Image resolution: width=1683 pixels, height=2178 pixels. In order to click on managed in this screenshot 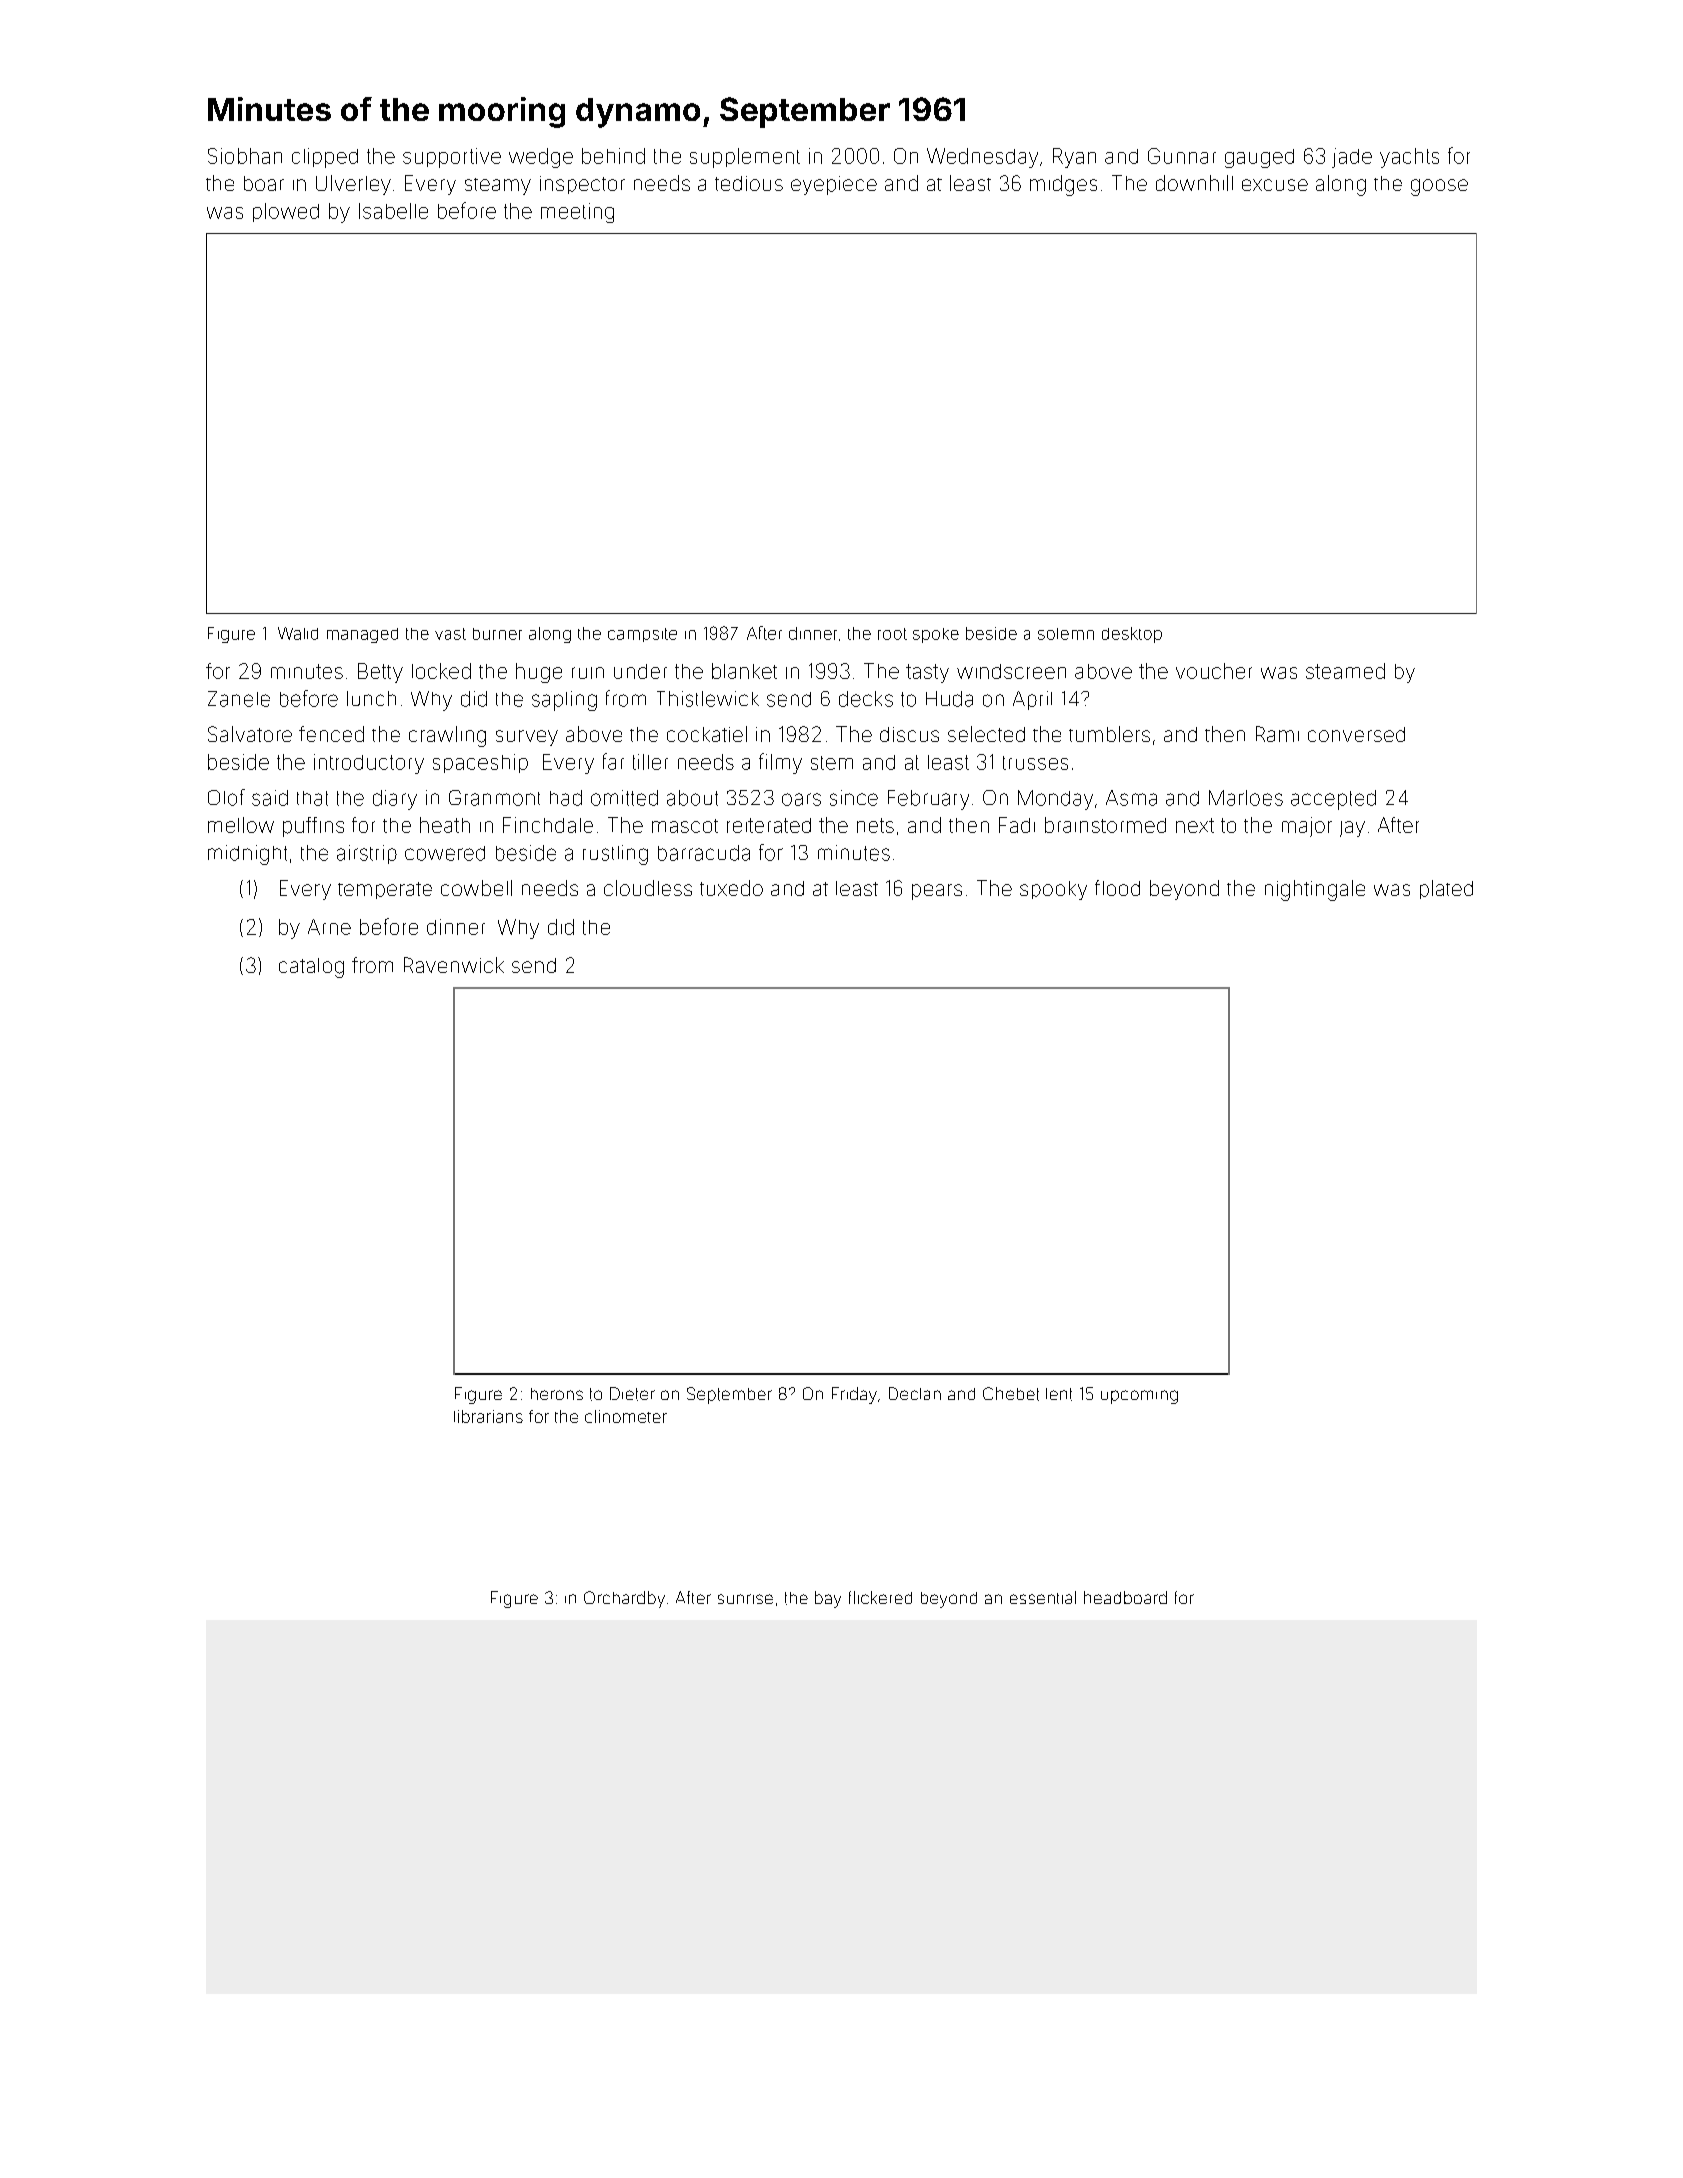, I will do `click(362, 635)`.
